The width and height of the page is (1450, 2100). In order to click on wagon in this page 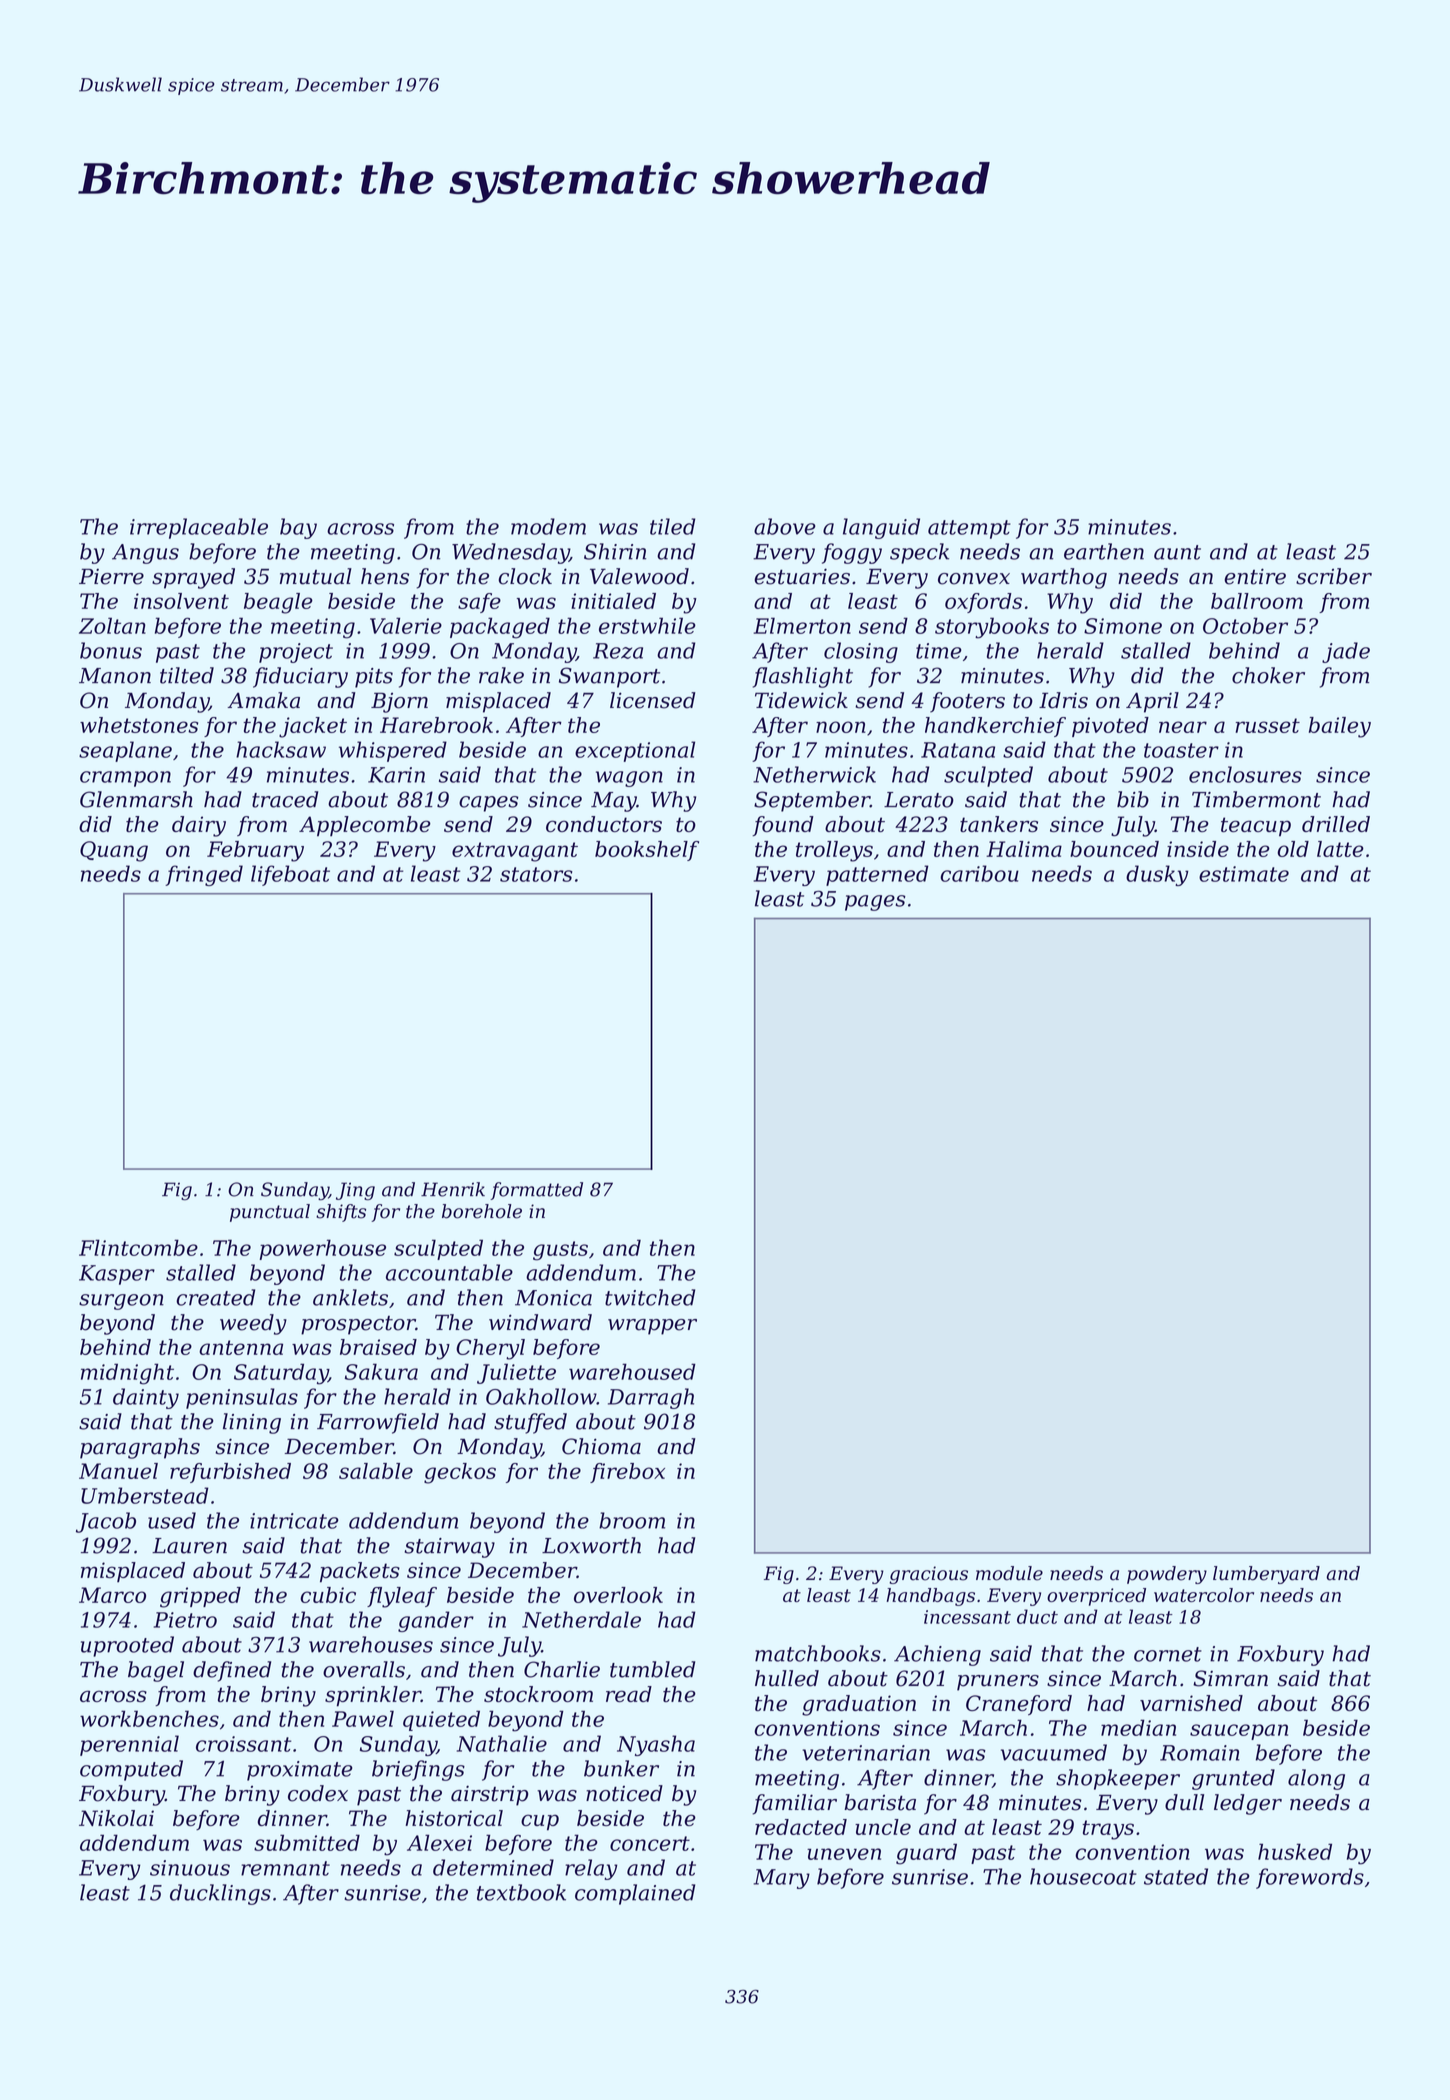, I will do `click(629, 779)`.
